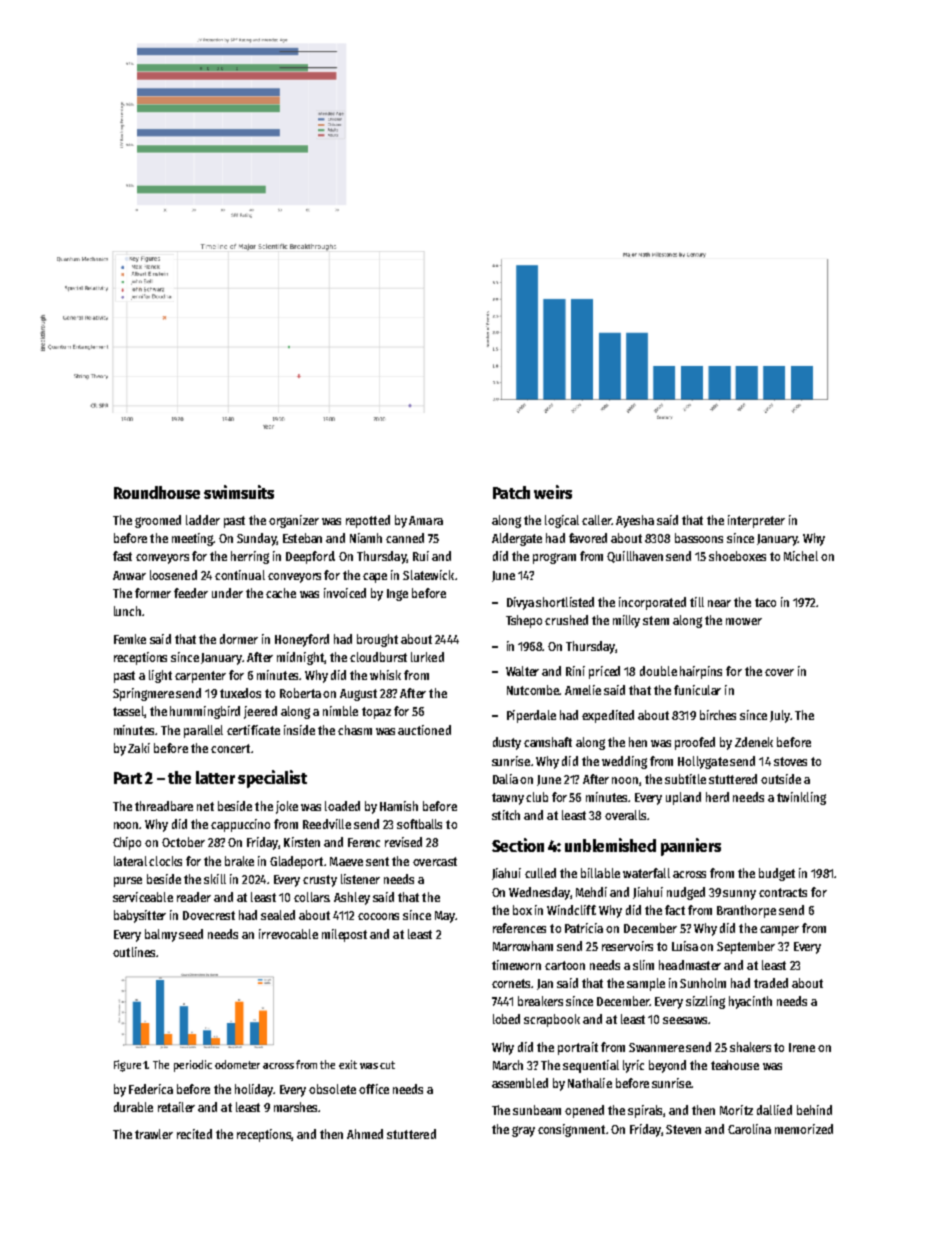  What do you see at coordinates (194, 1134) in the document?
I see `recited` at bounding box center [194, 1134].
